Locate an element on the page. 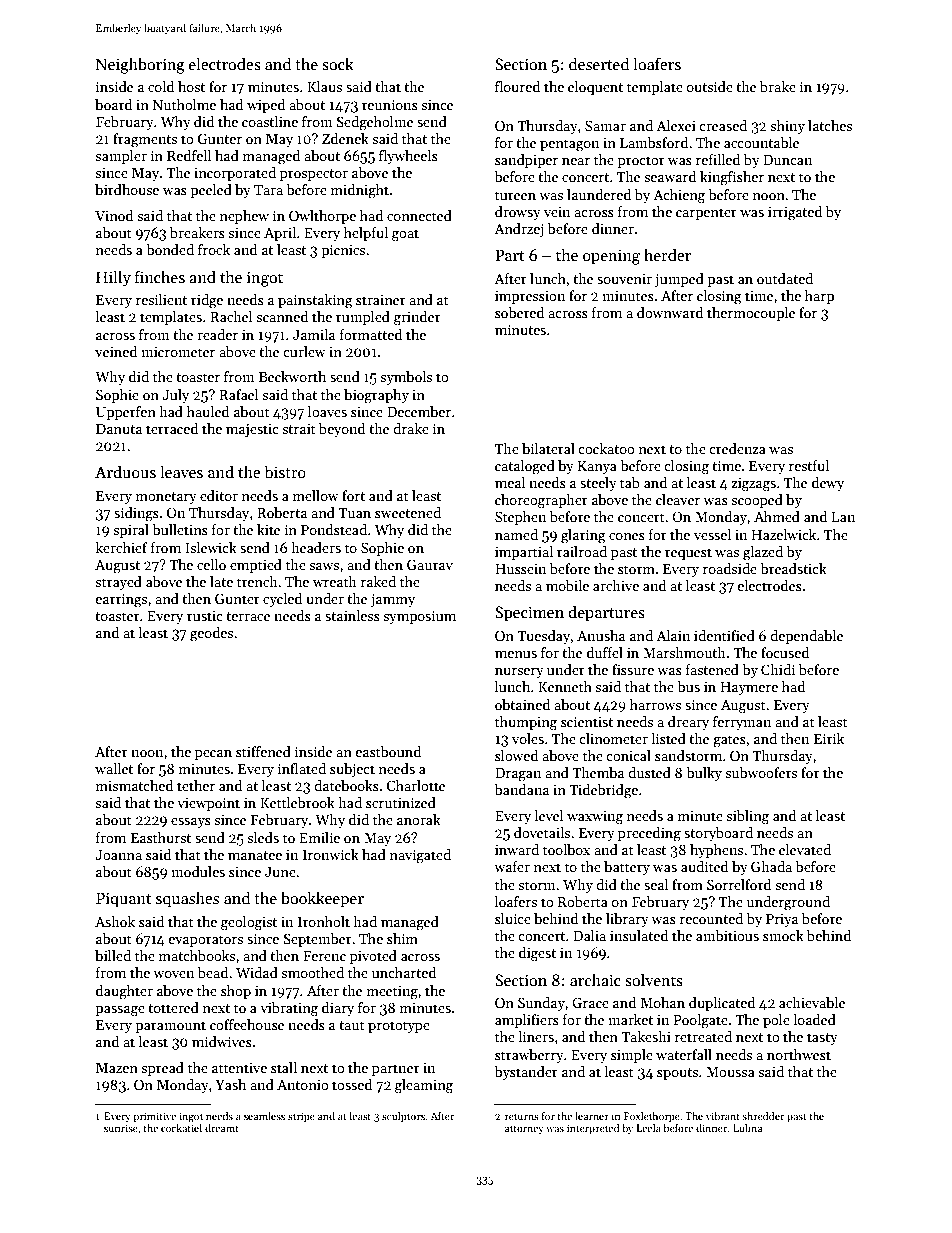  sock is located at coordinates (338, 64).
